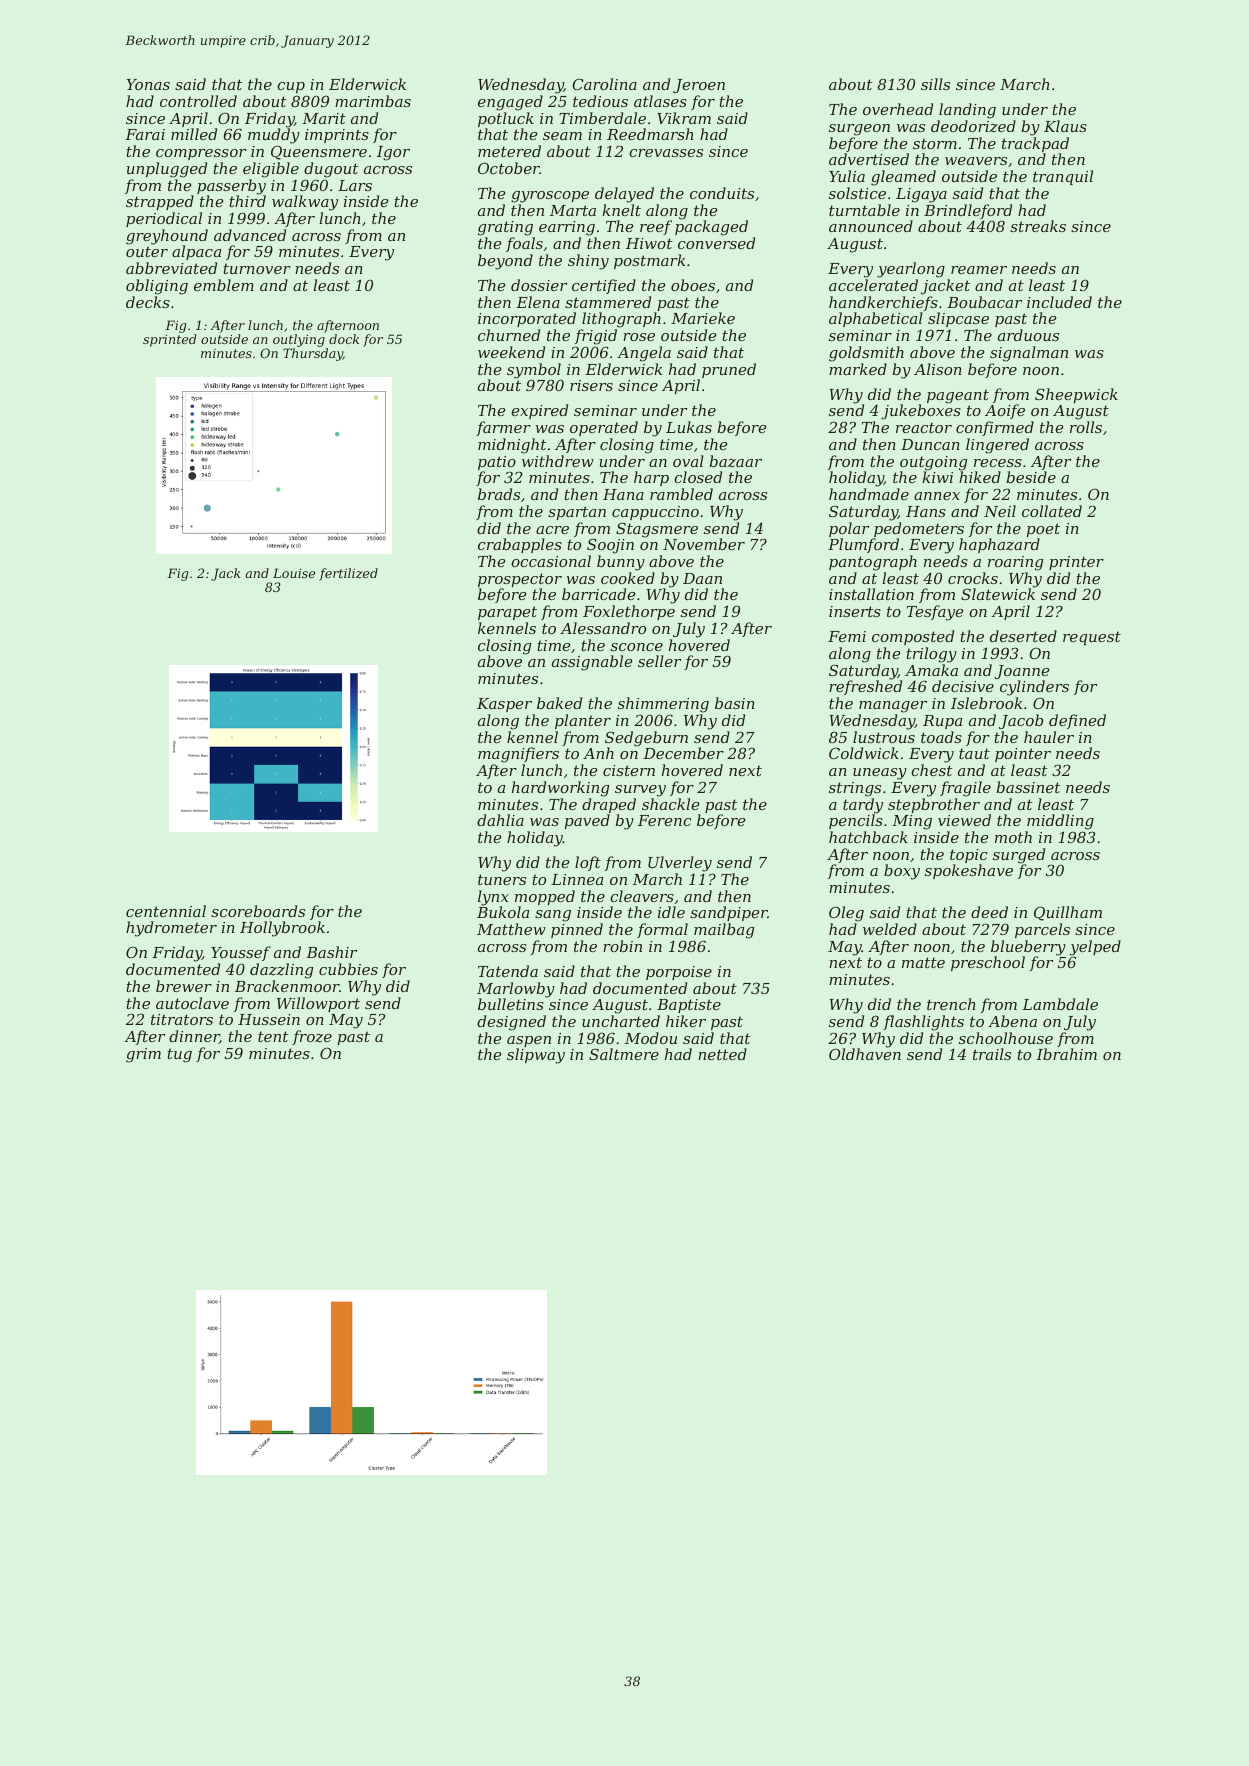 The height and width of the screenshot is (1766, 1249). I want to click on porpoise, so click(679, 973).
